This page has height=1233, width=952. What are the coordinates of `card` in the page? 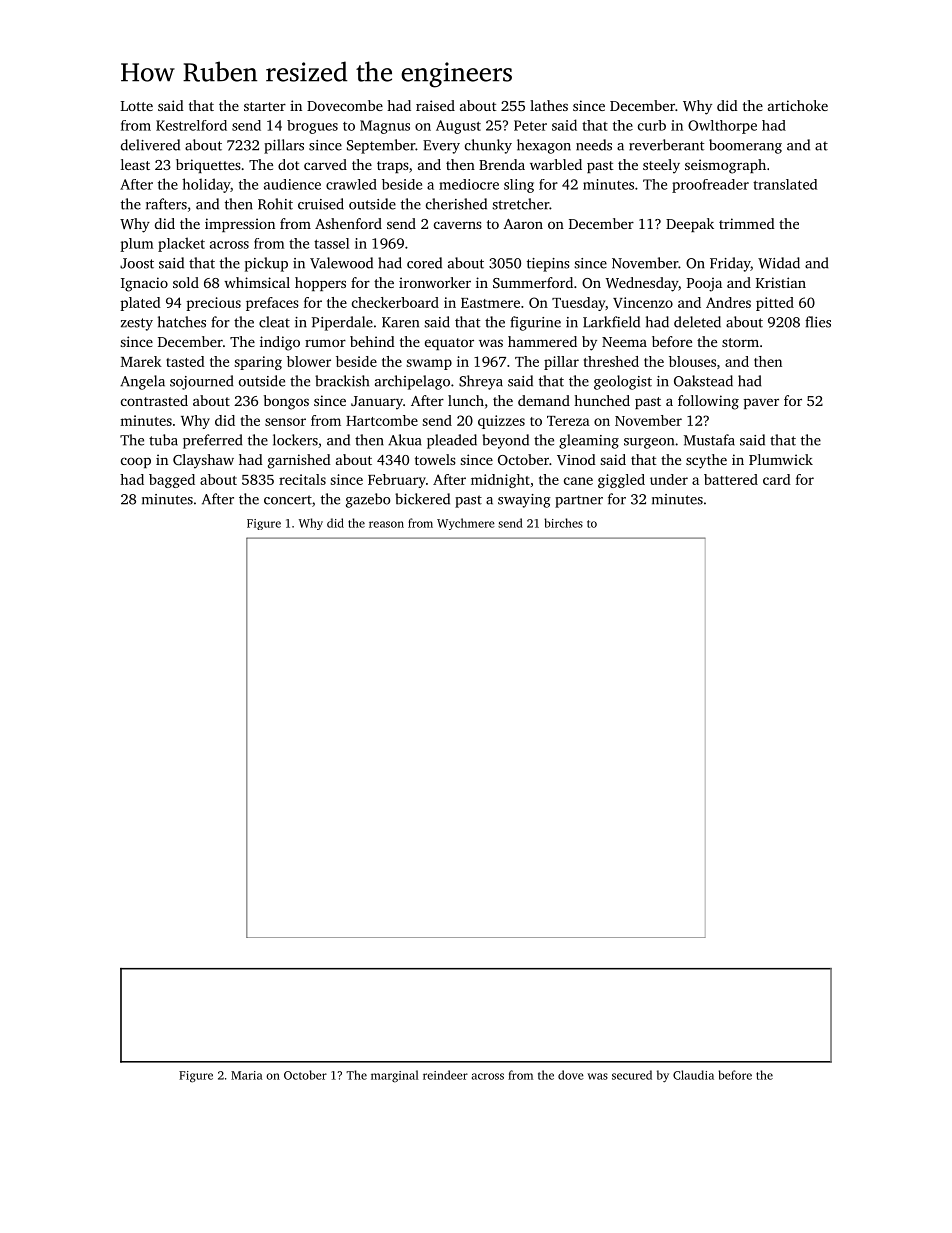 It's located at (777, 479).
